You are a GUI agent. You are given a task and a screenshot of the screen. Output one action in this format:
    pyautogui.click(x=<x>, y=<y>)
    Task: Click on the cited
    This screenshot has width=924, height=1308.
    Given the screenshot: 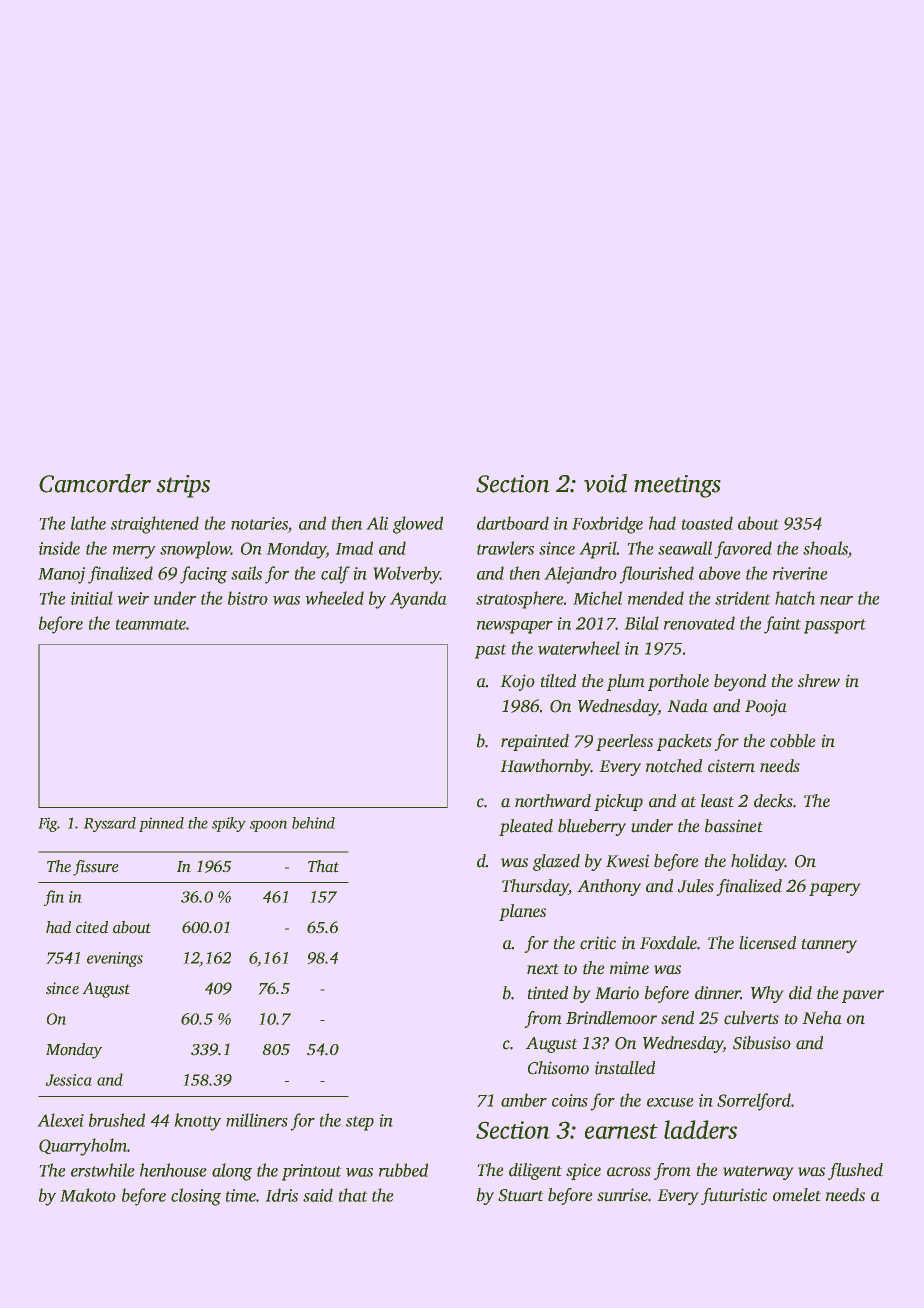 What is the action you would take?
    pyautogui.click(x=92, y=927)
